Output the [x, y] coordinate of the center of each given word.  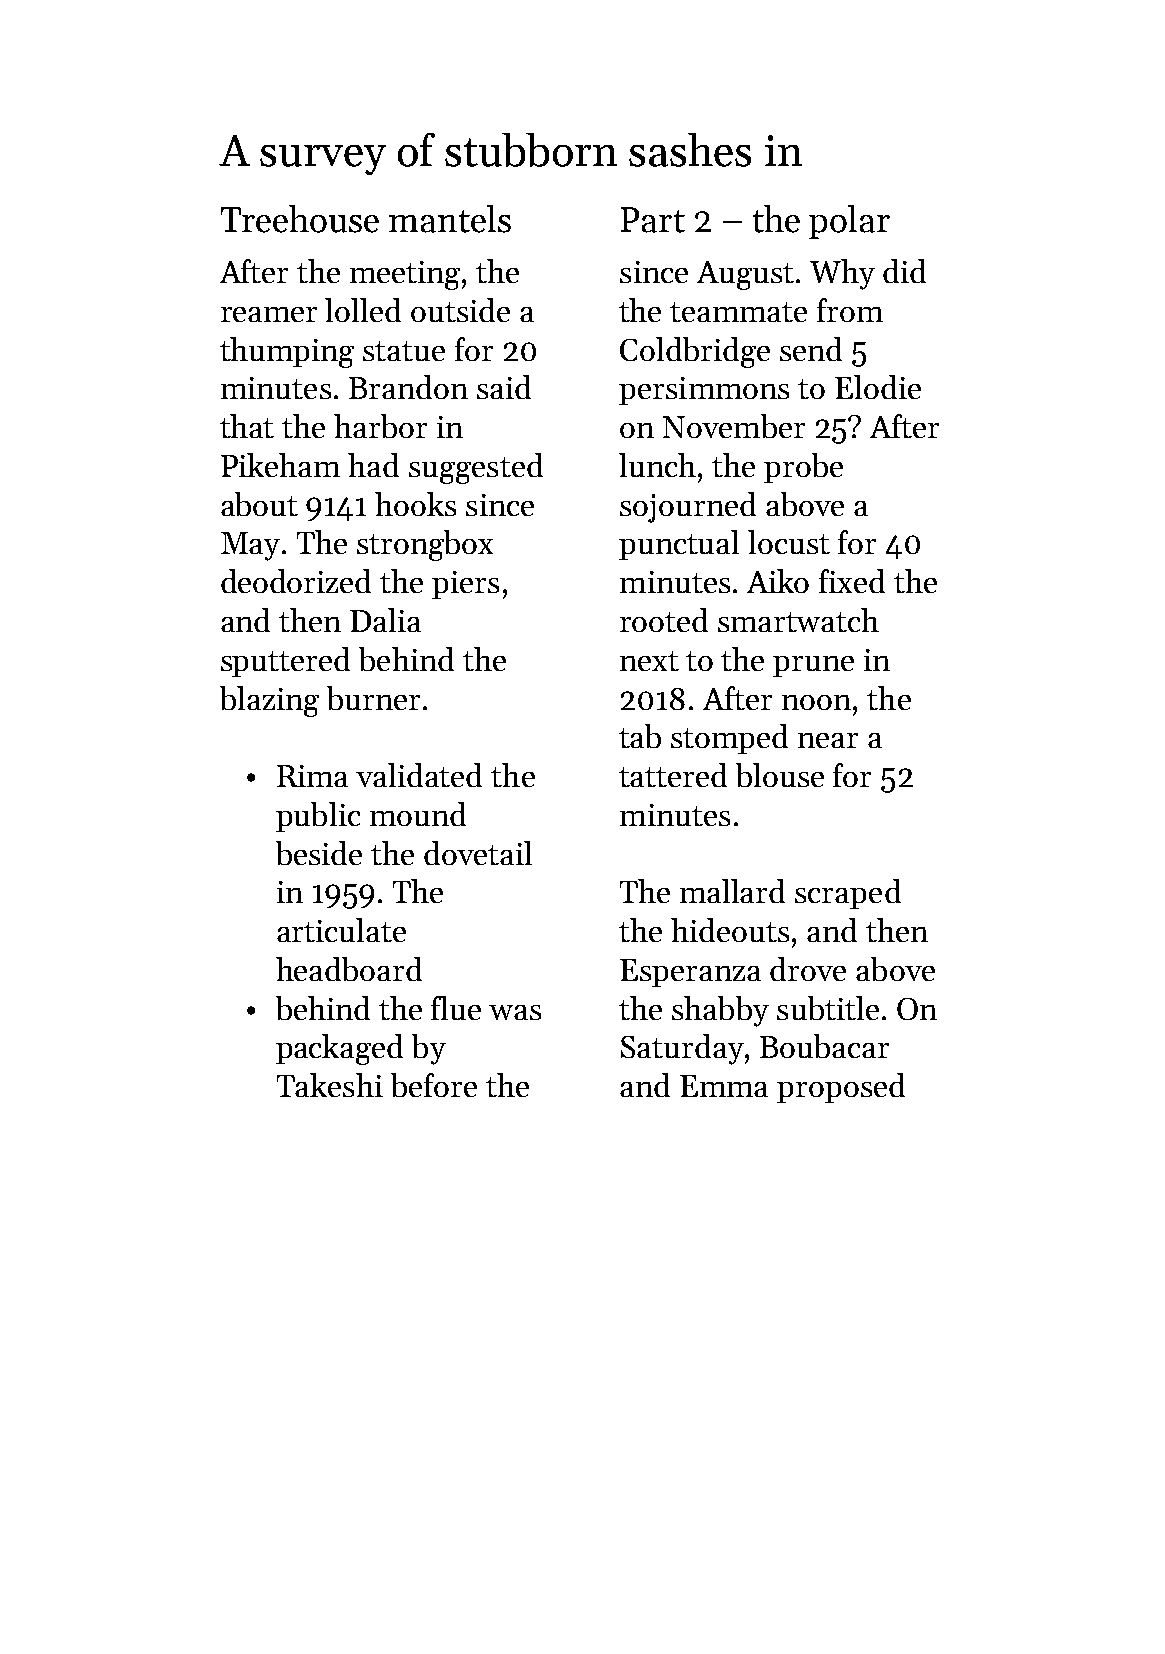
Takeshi [330, 1085]
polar [849, 222]
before [434, 1085]
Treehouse [300, 219]
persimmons [704, 391]
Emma [724, 1086]
